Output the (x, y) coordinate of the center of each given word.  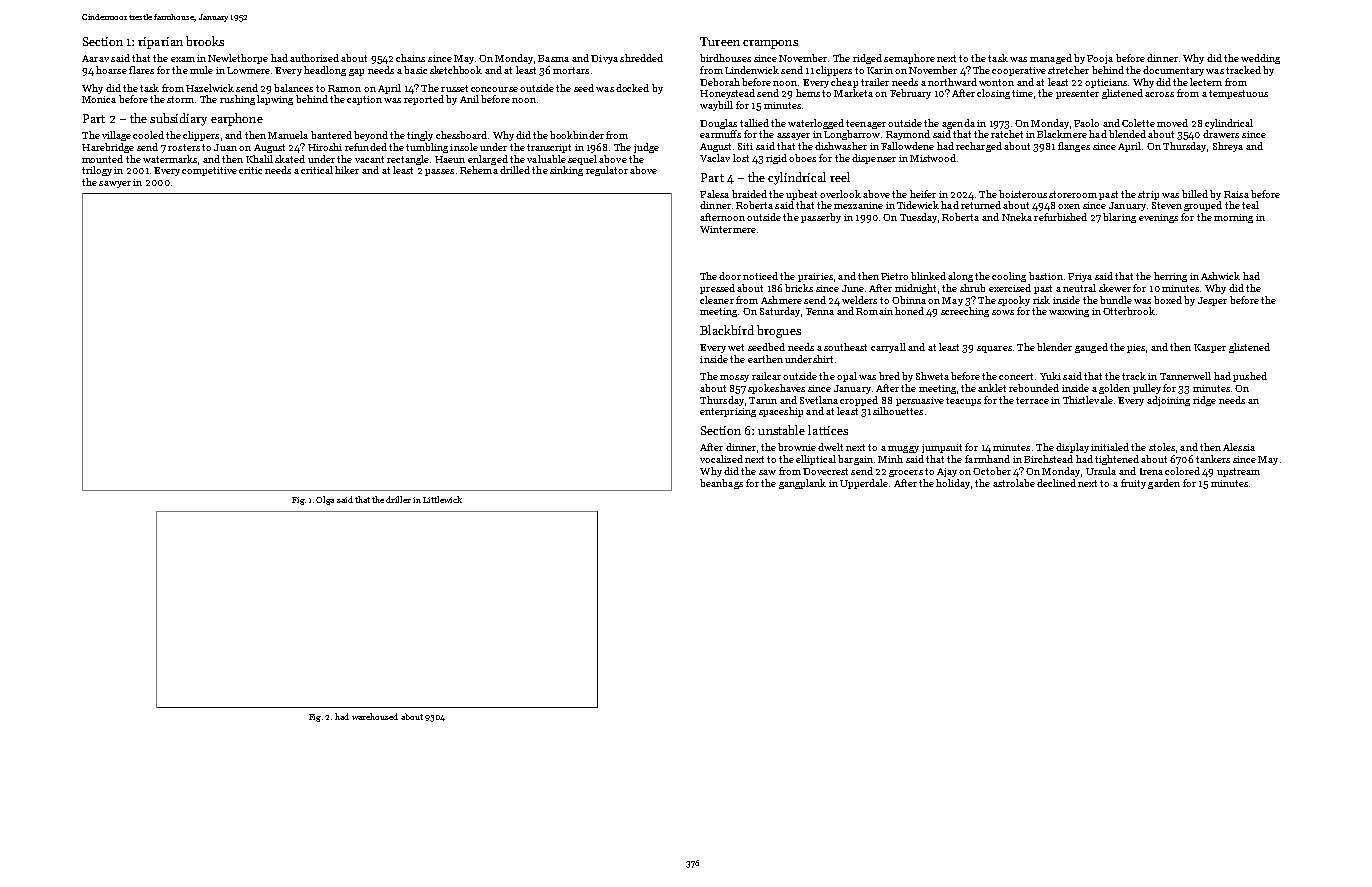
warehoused (375, 716)
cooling (1009, 277)
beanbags (721, 484)
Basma (553, 58)
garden (1164, 484)
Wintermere (728, 229)
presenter (1077, 94)
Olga (325, 500)
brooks (205, 41)
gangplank (802, 484)
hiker (347, 170)
